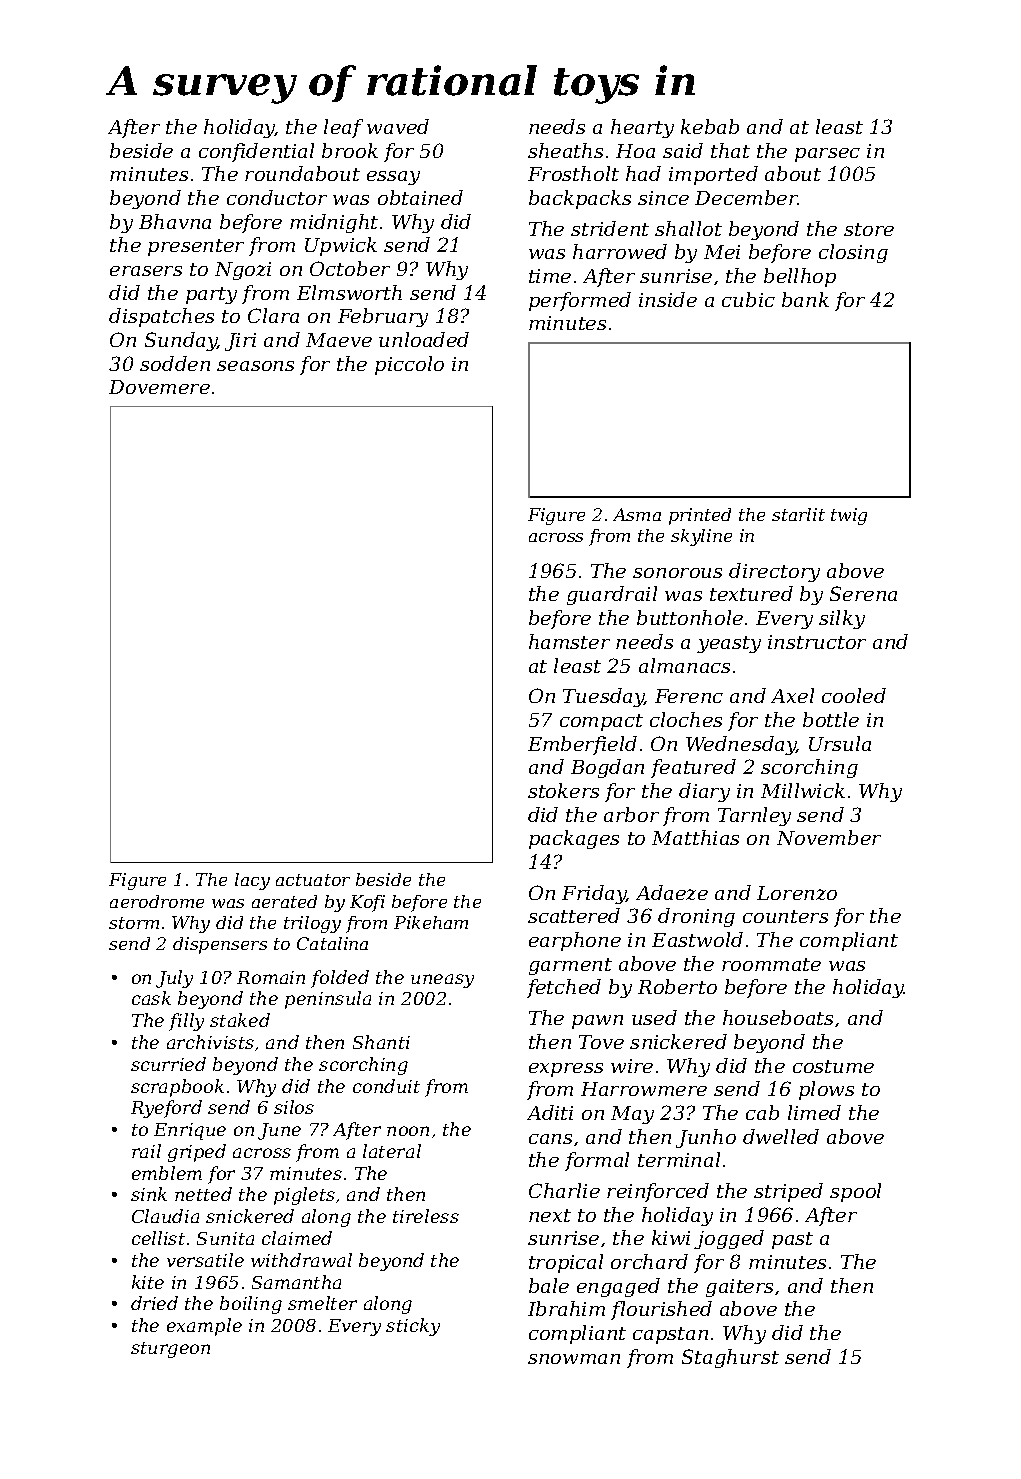 The image size is (1021, 1479). What do you see at coordinates (710, 126) in the screenshot?
I see `kebab` at bounding box center [710, 126].
